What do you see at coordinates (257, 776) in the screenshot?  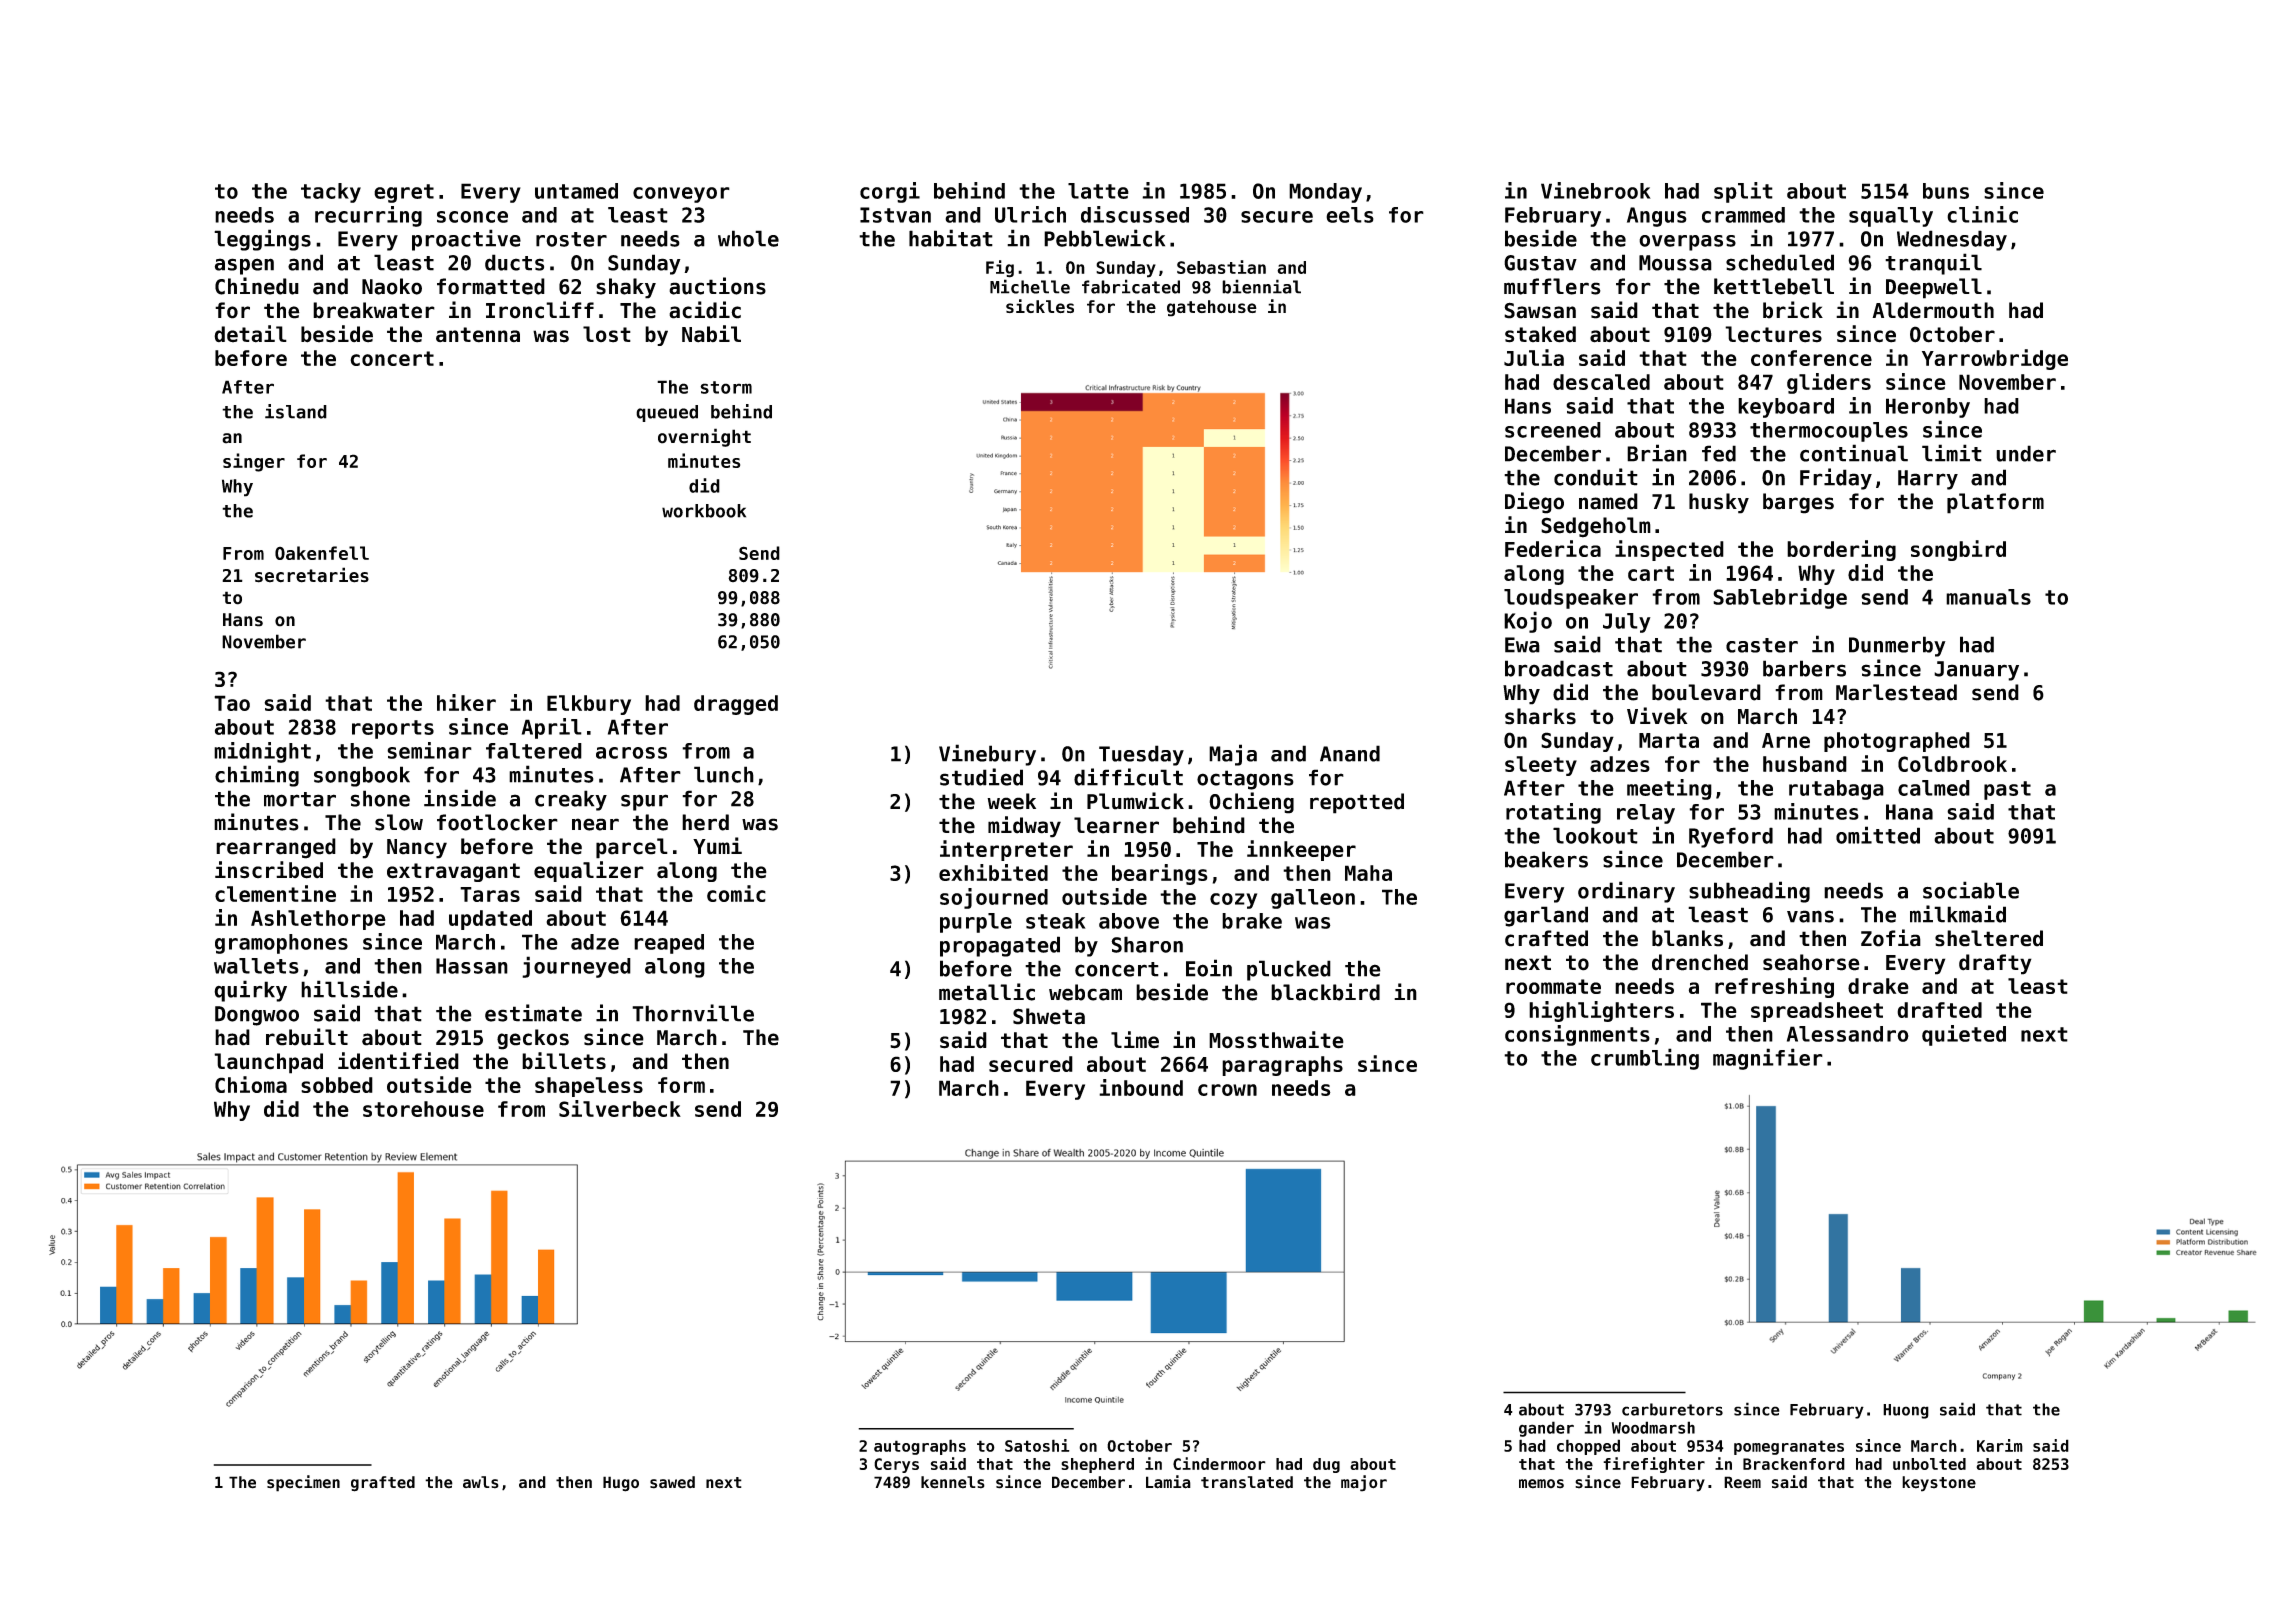 I see `chiming` at bounding box center [257, 776].
